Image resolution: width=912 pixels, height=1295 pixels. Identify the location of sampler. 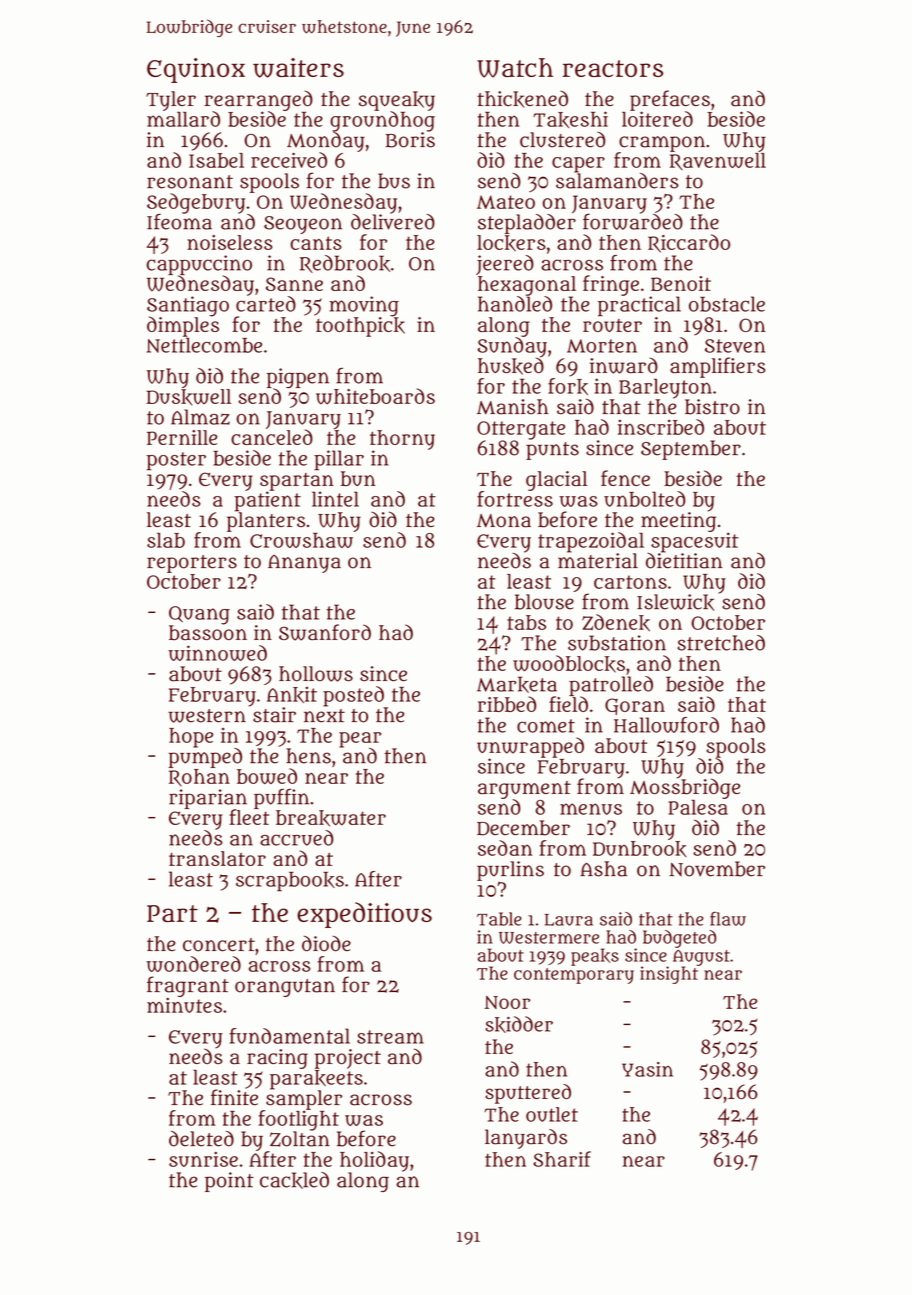
(304, 1100).
